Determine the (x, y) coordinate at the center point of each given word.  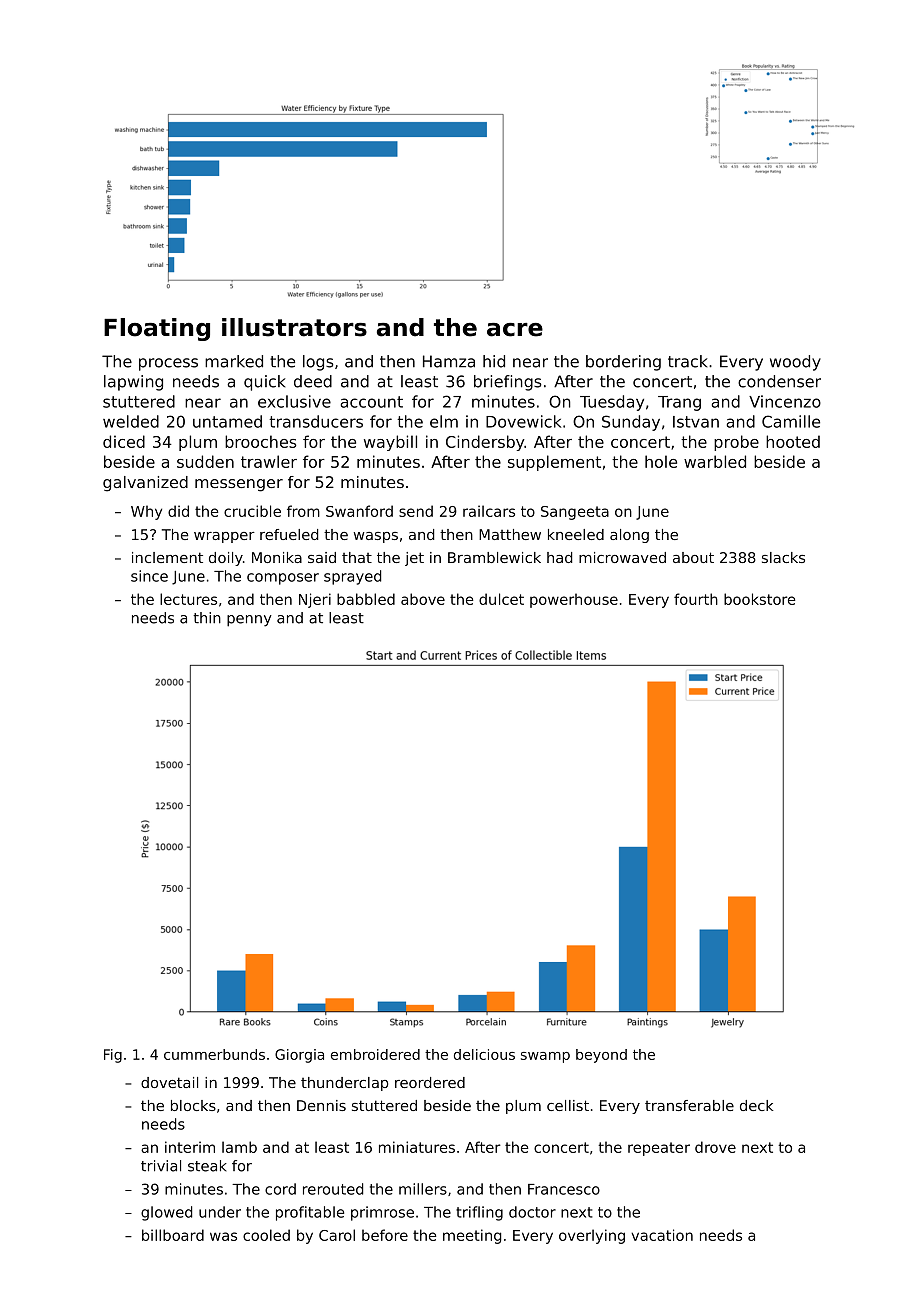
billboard (173, 1235)
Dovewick (523, 421)
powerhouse (574, 600)
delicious (484, 1054)
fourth (696, 599)
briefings (507, 383)
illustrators (294, 327)
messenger (239, 485)
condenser (779, 381)
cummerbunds (214, 1054)
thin (207, 618)
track (687, 361)
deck (756, 1105)
